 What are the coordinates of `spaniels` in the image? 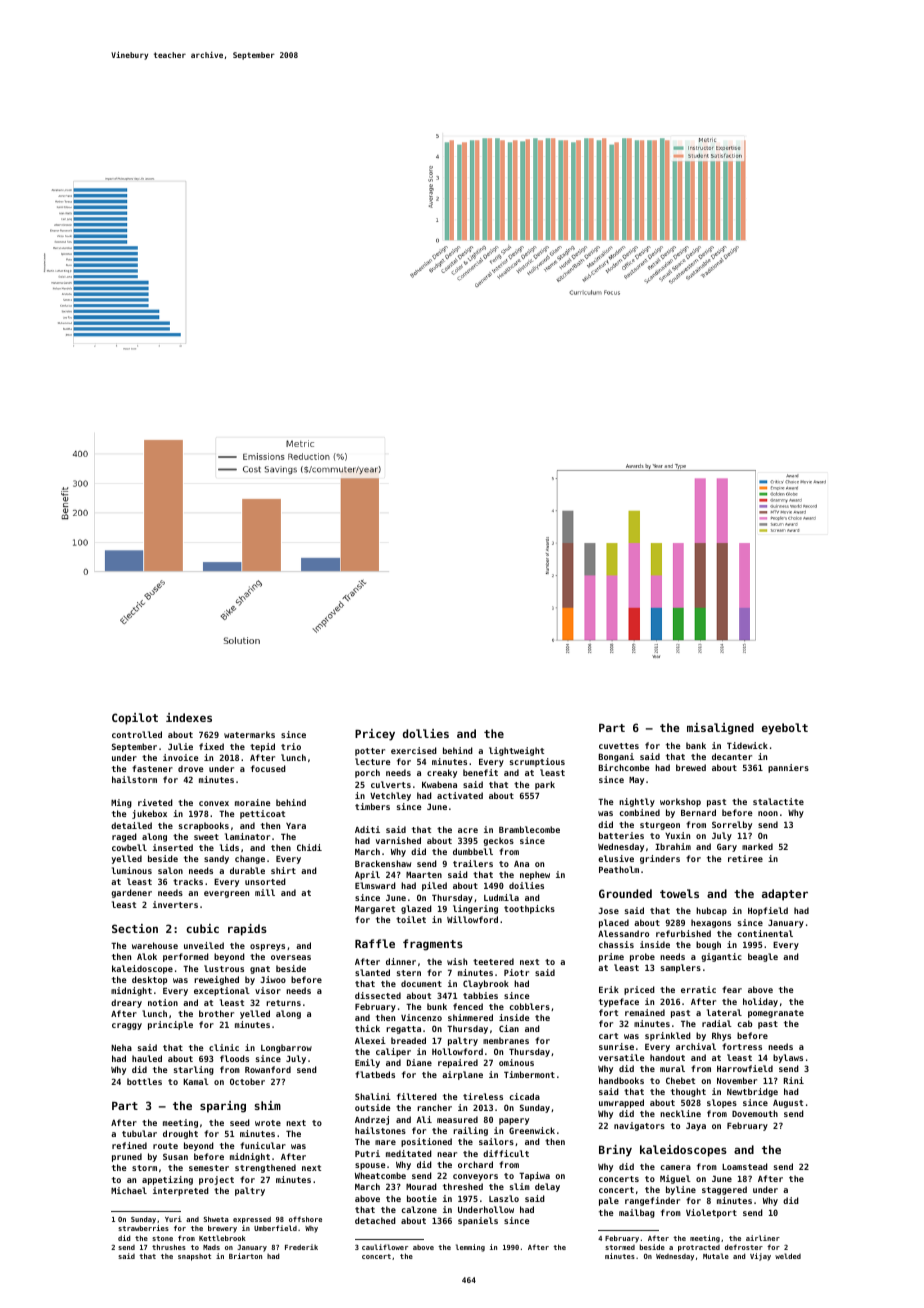 It's located at (478, 1221).
